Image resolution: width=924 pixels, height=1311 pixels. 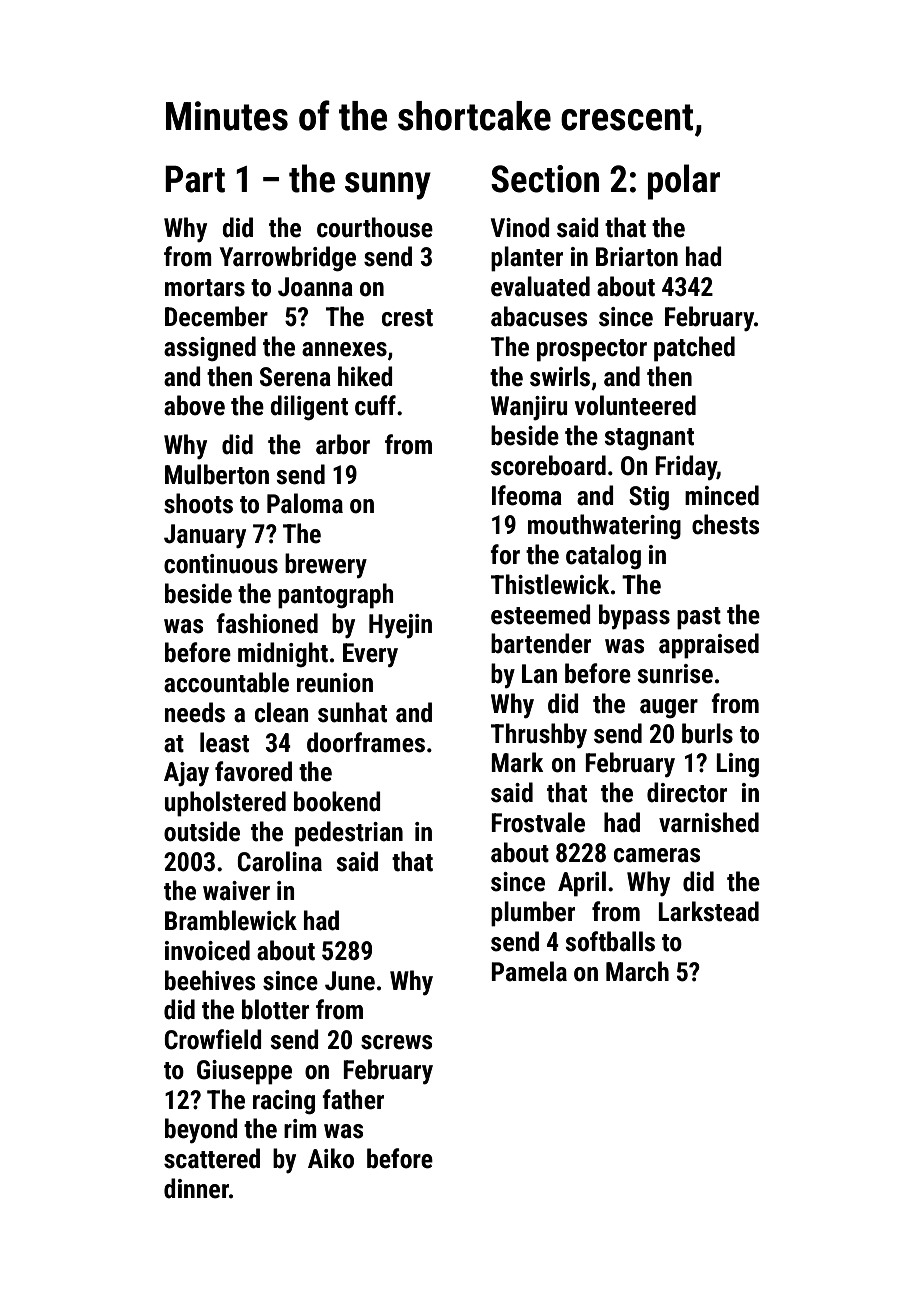 I want to click on Part, so click(x=195, y=179).
